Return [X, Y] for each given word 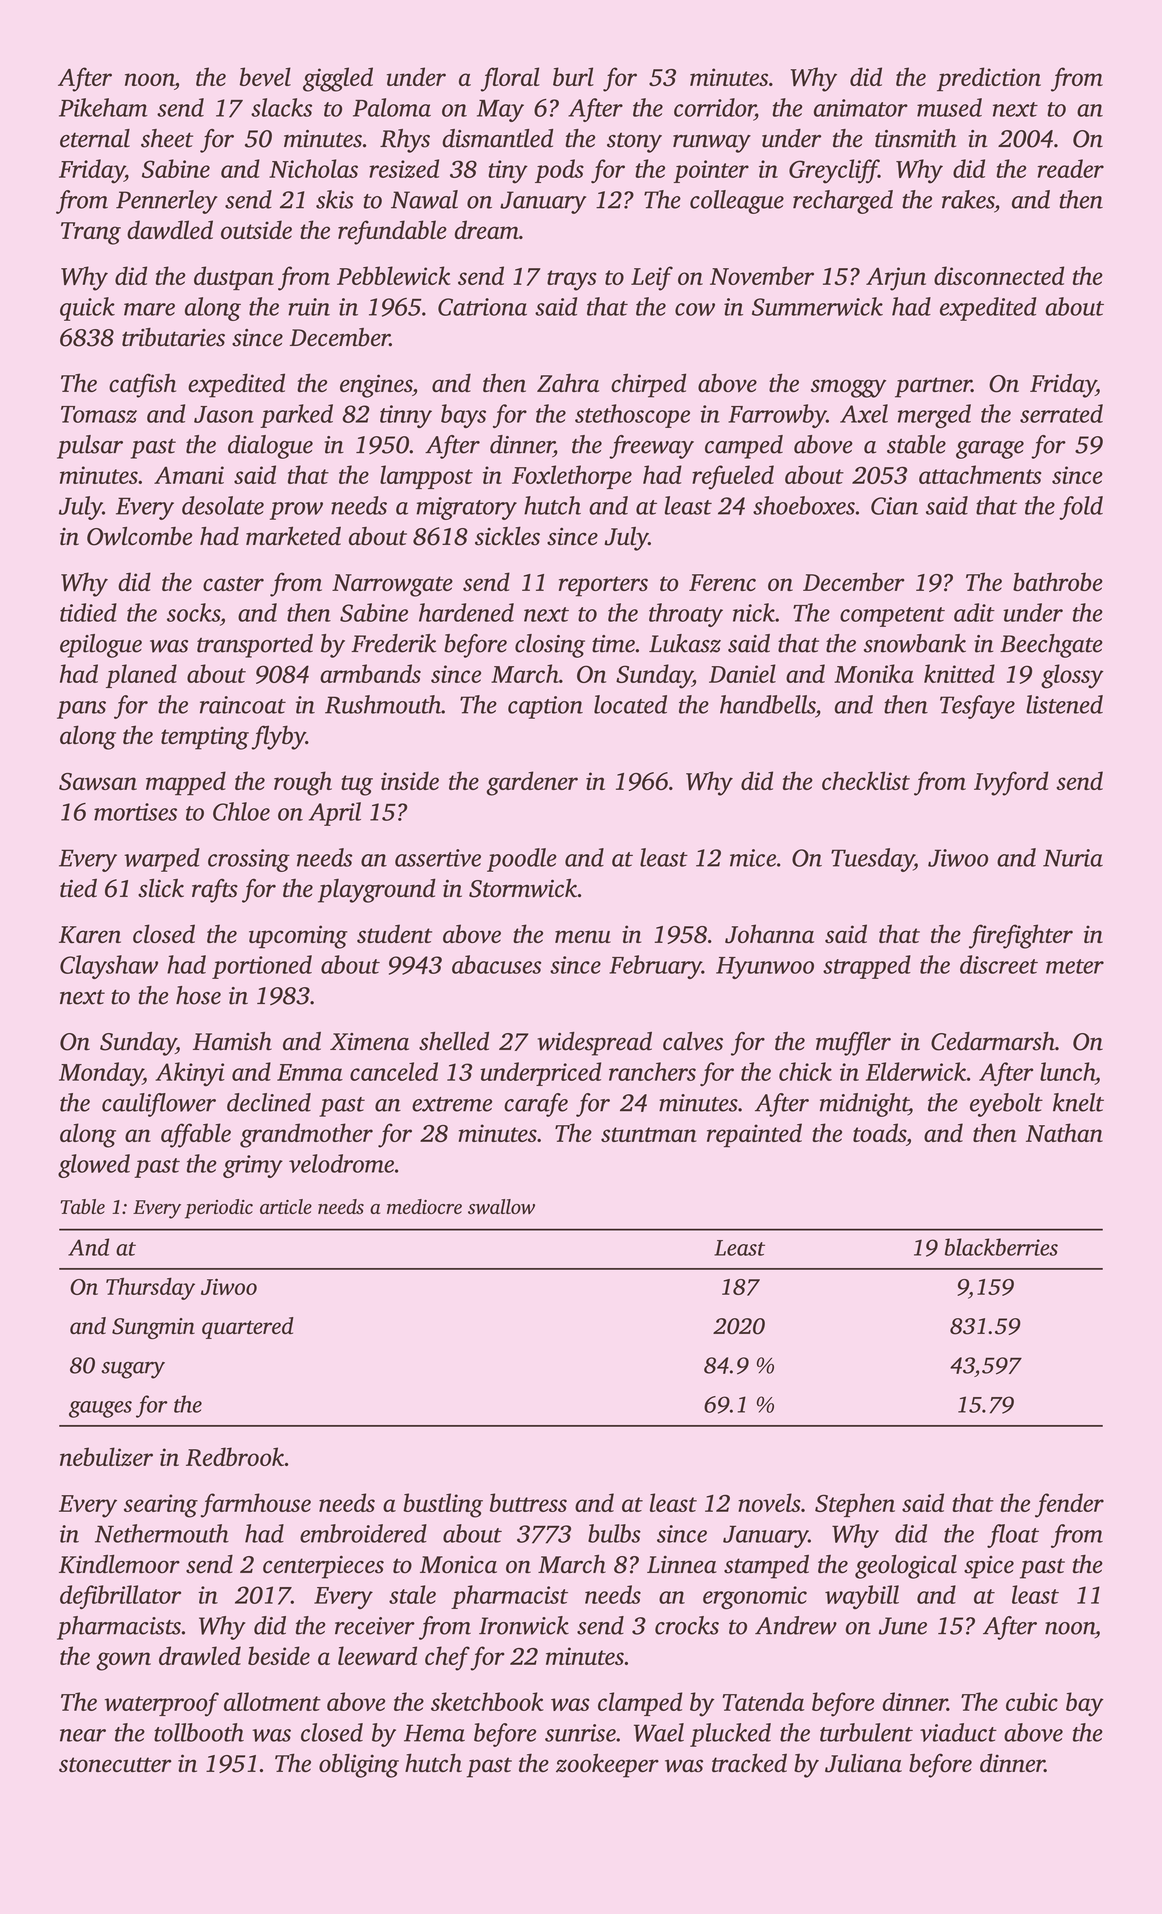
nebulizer [106, 1456]
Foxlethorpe [572, 477]
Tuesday [872, 860]
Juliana [863, 1763]
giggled [338, 79]
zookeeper [607, 1765]
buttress [528, 1502]
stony [634, 142]
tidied [88, 612]
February [655, 967]
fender [1069, 1505]
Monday [101, 1074]
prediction [989, 79]
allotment [272, 1701]
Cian [894, 506]
